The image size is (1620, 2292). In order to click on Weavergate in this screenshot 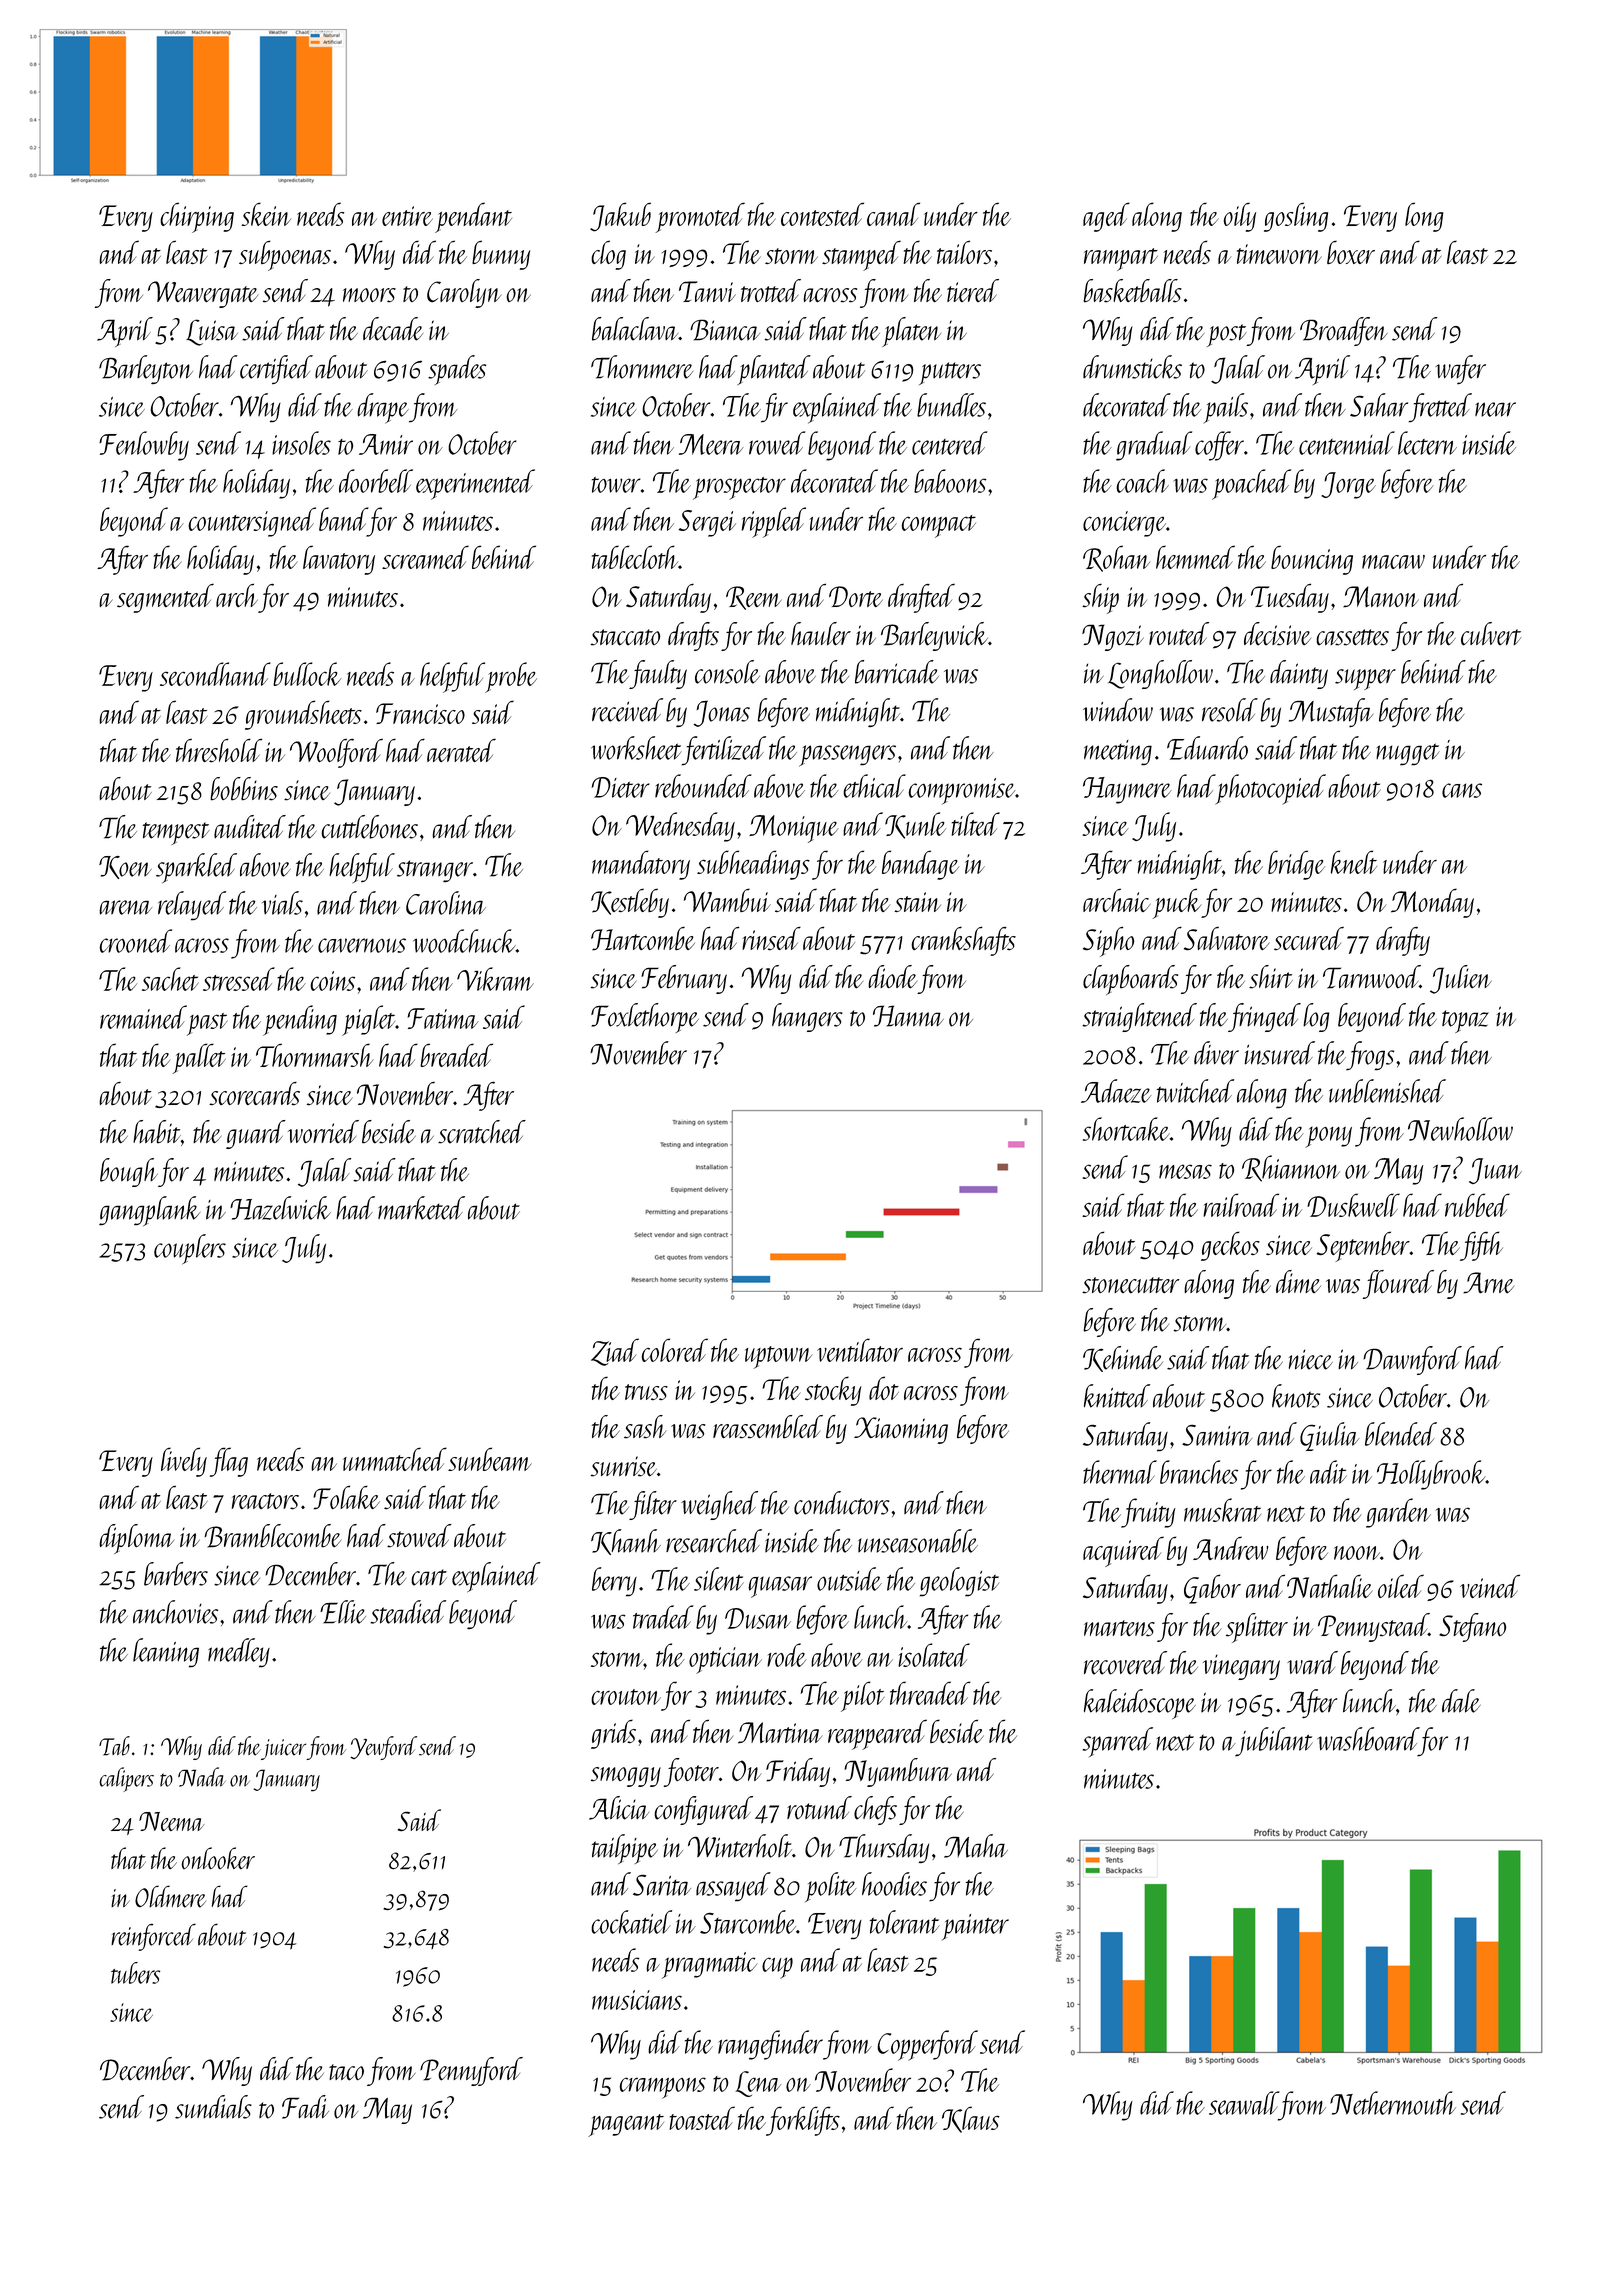, I will do `click(203, 294)`.
